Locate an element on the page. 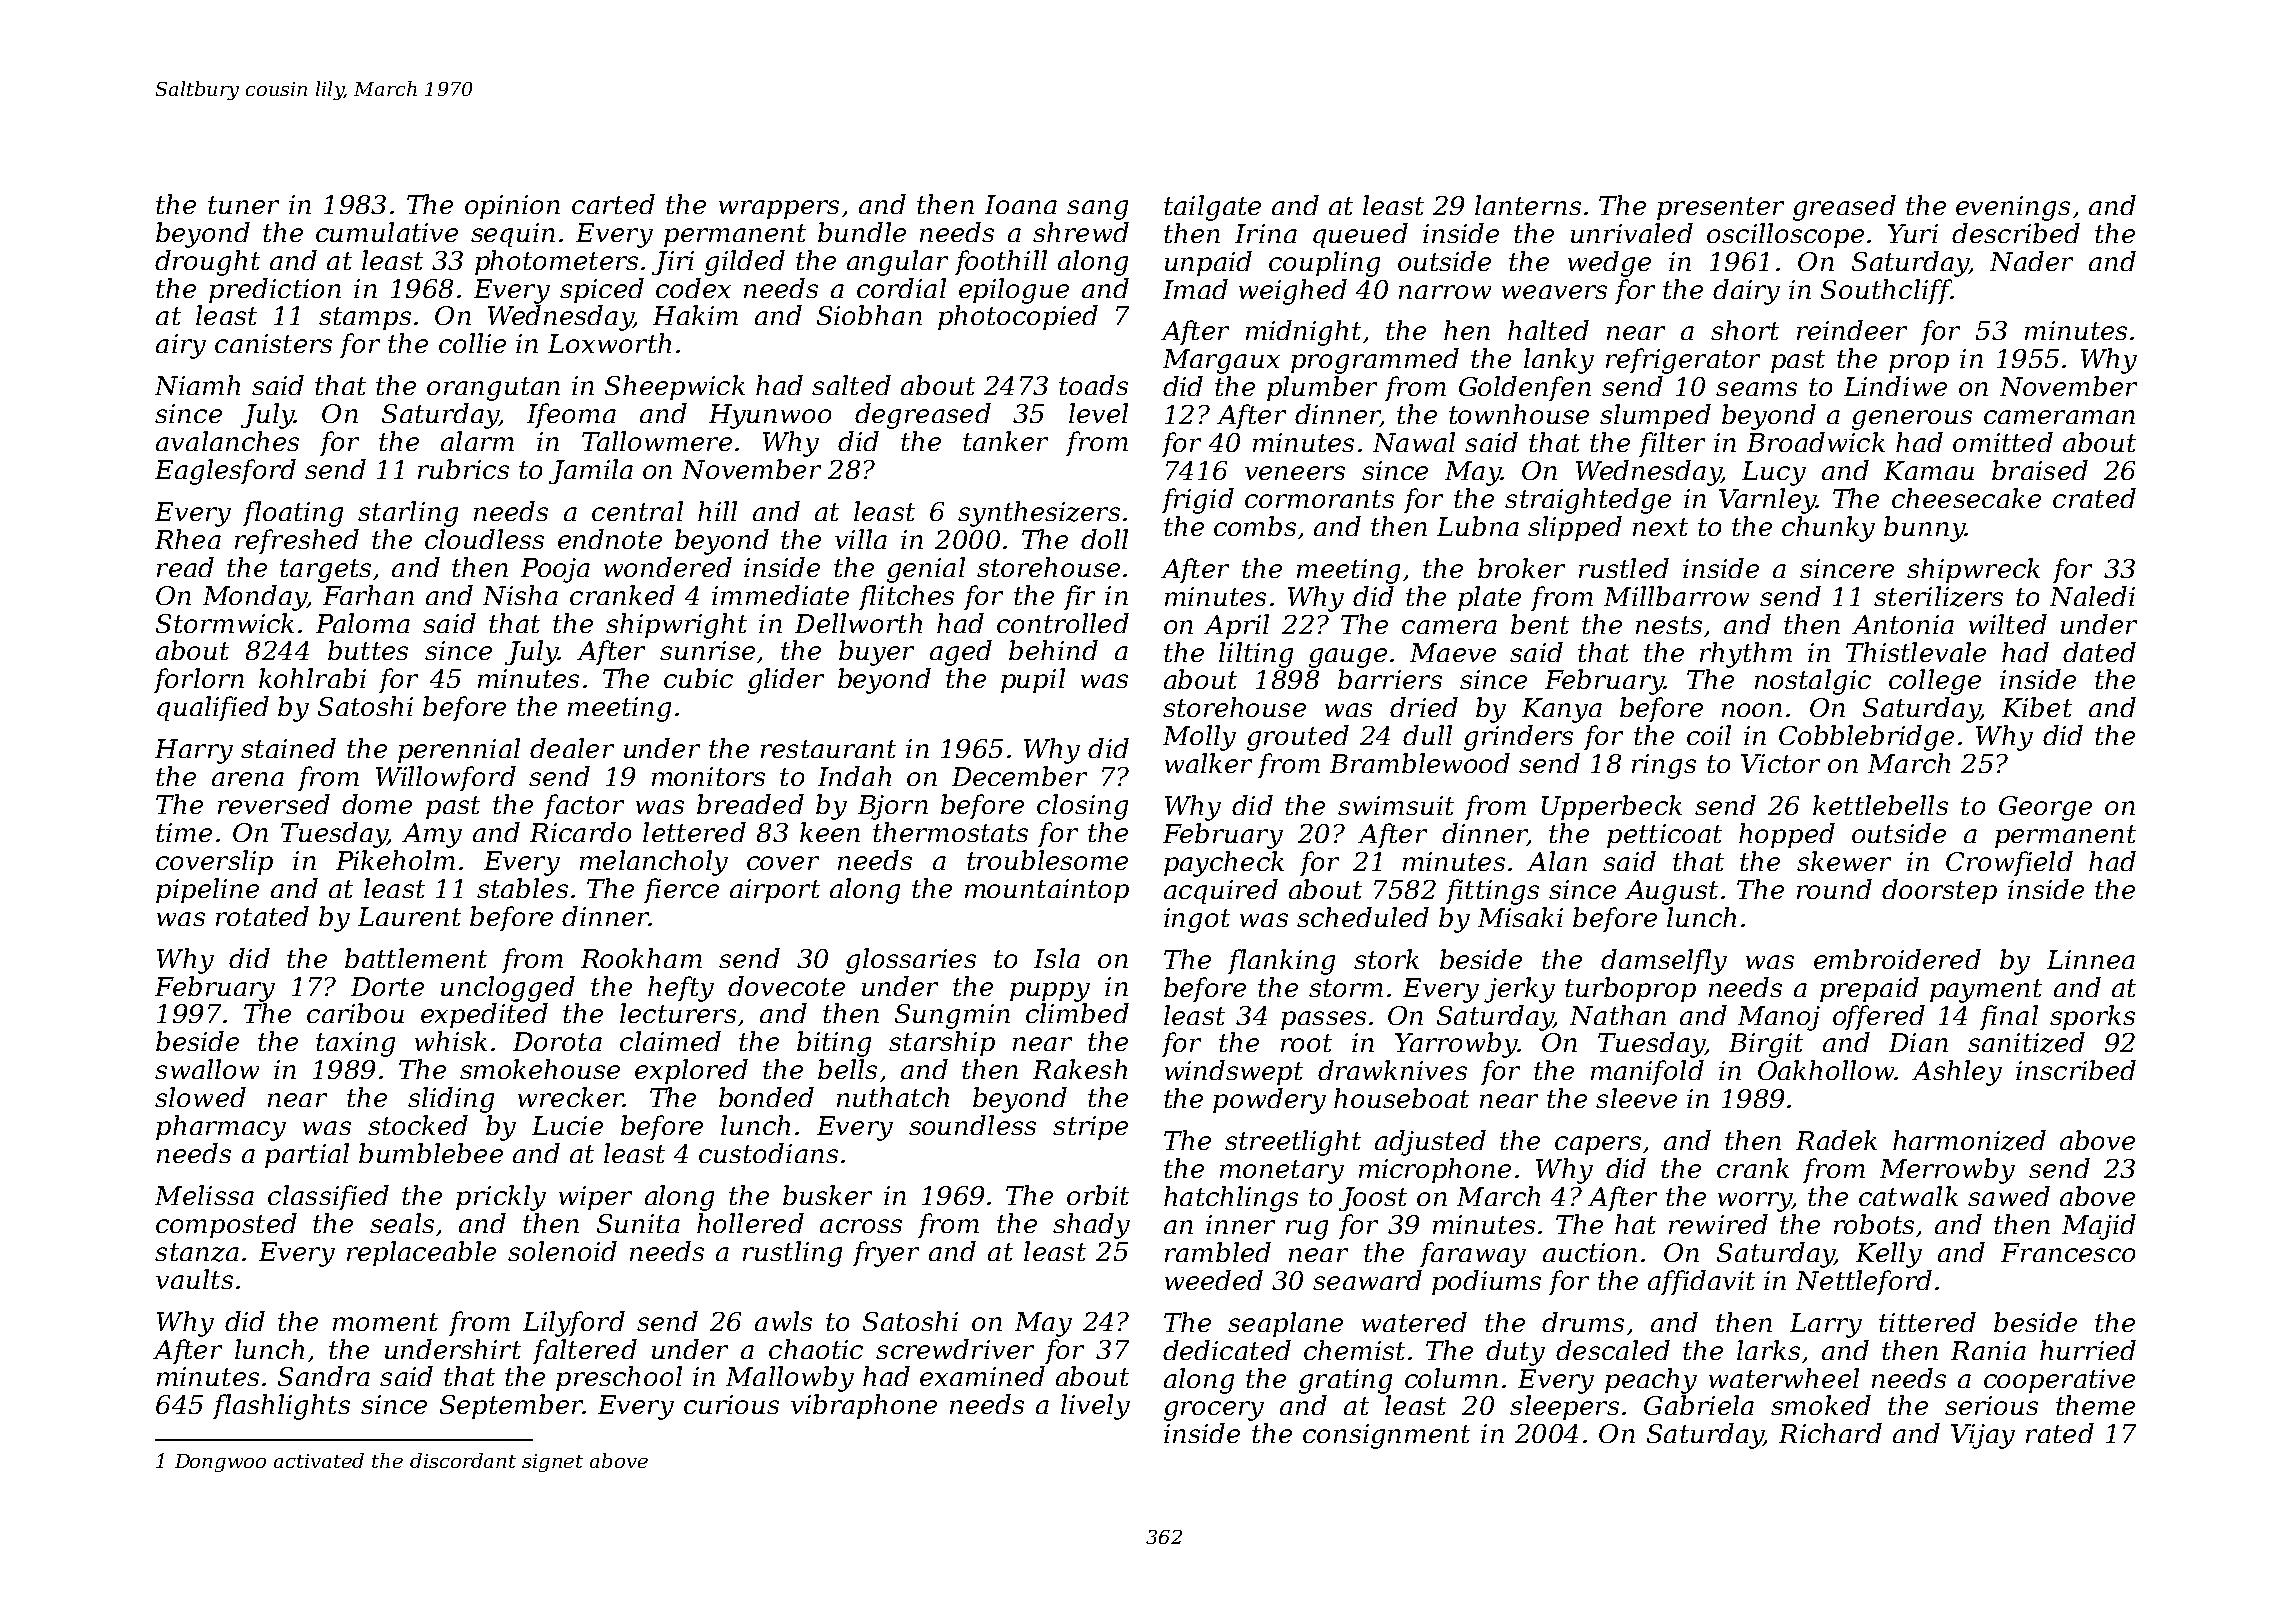  rewired is located at coordinates (1718, 1224).
